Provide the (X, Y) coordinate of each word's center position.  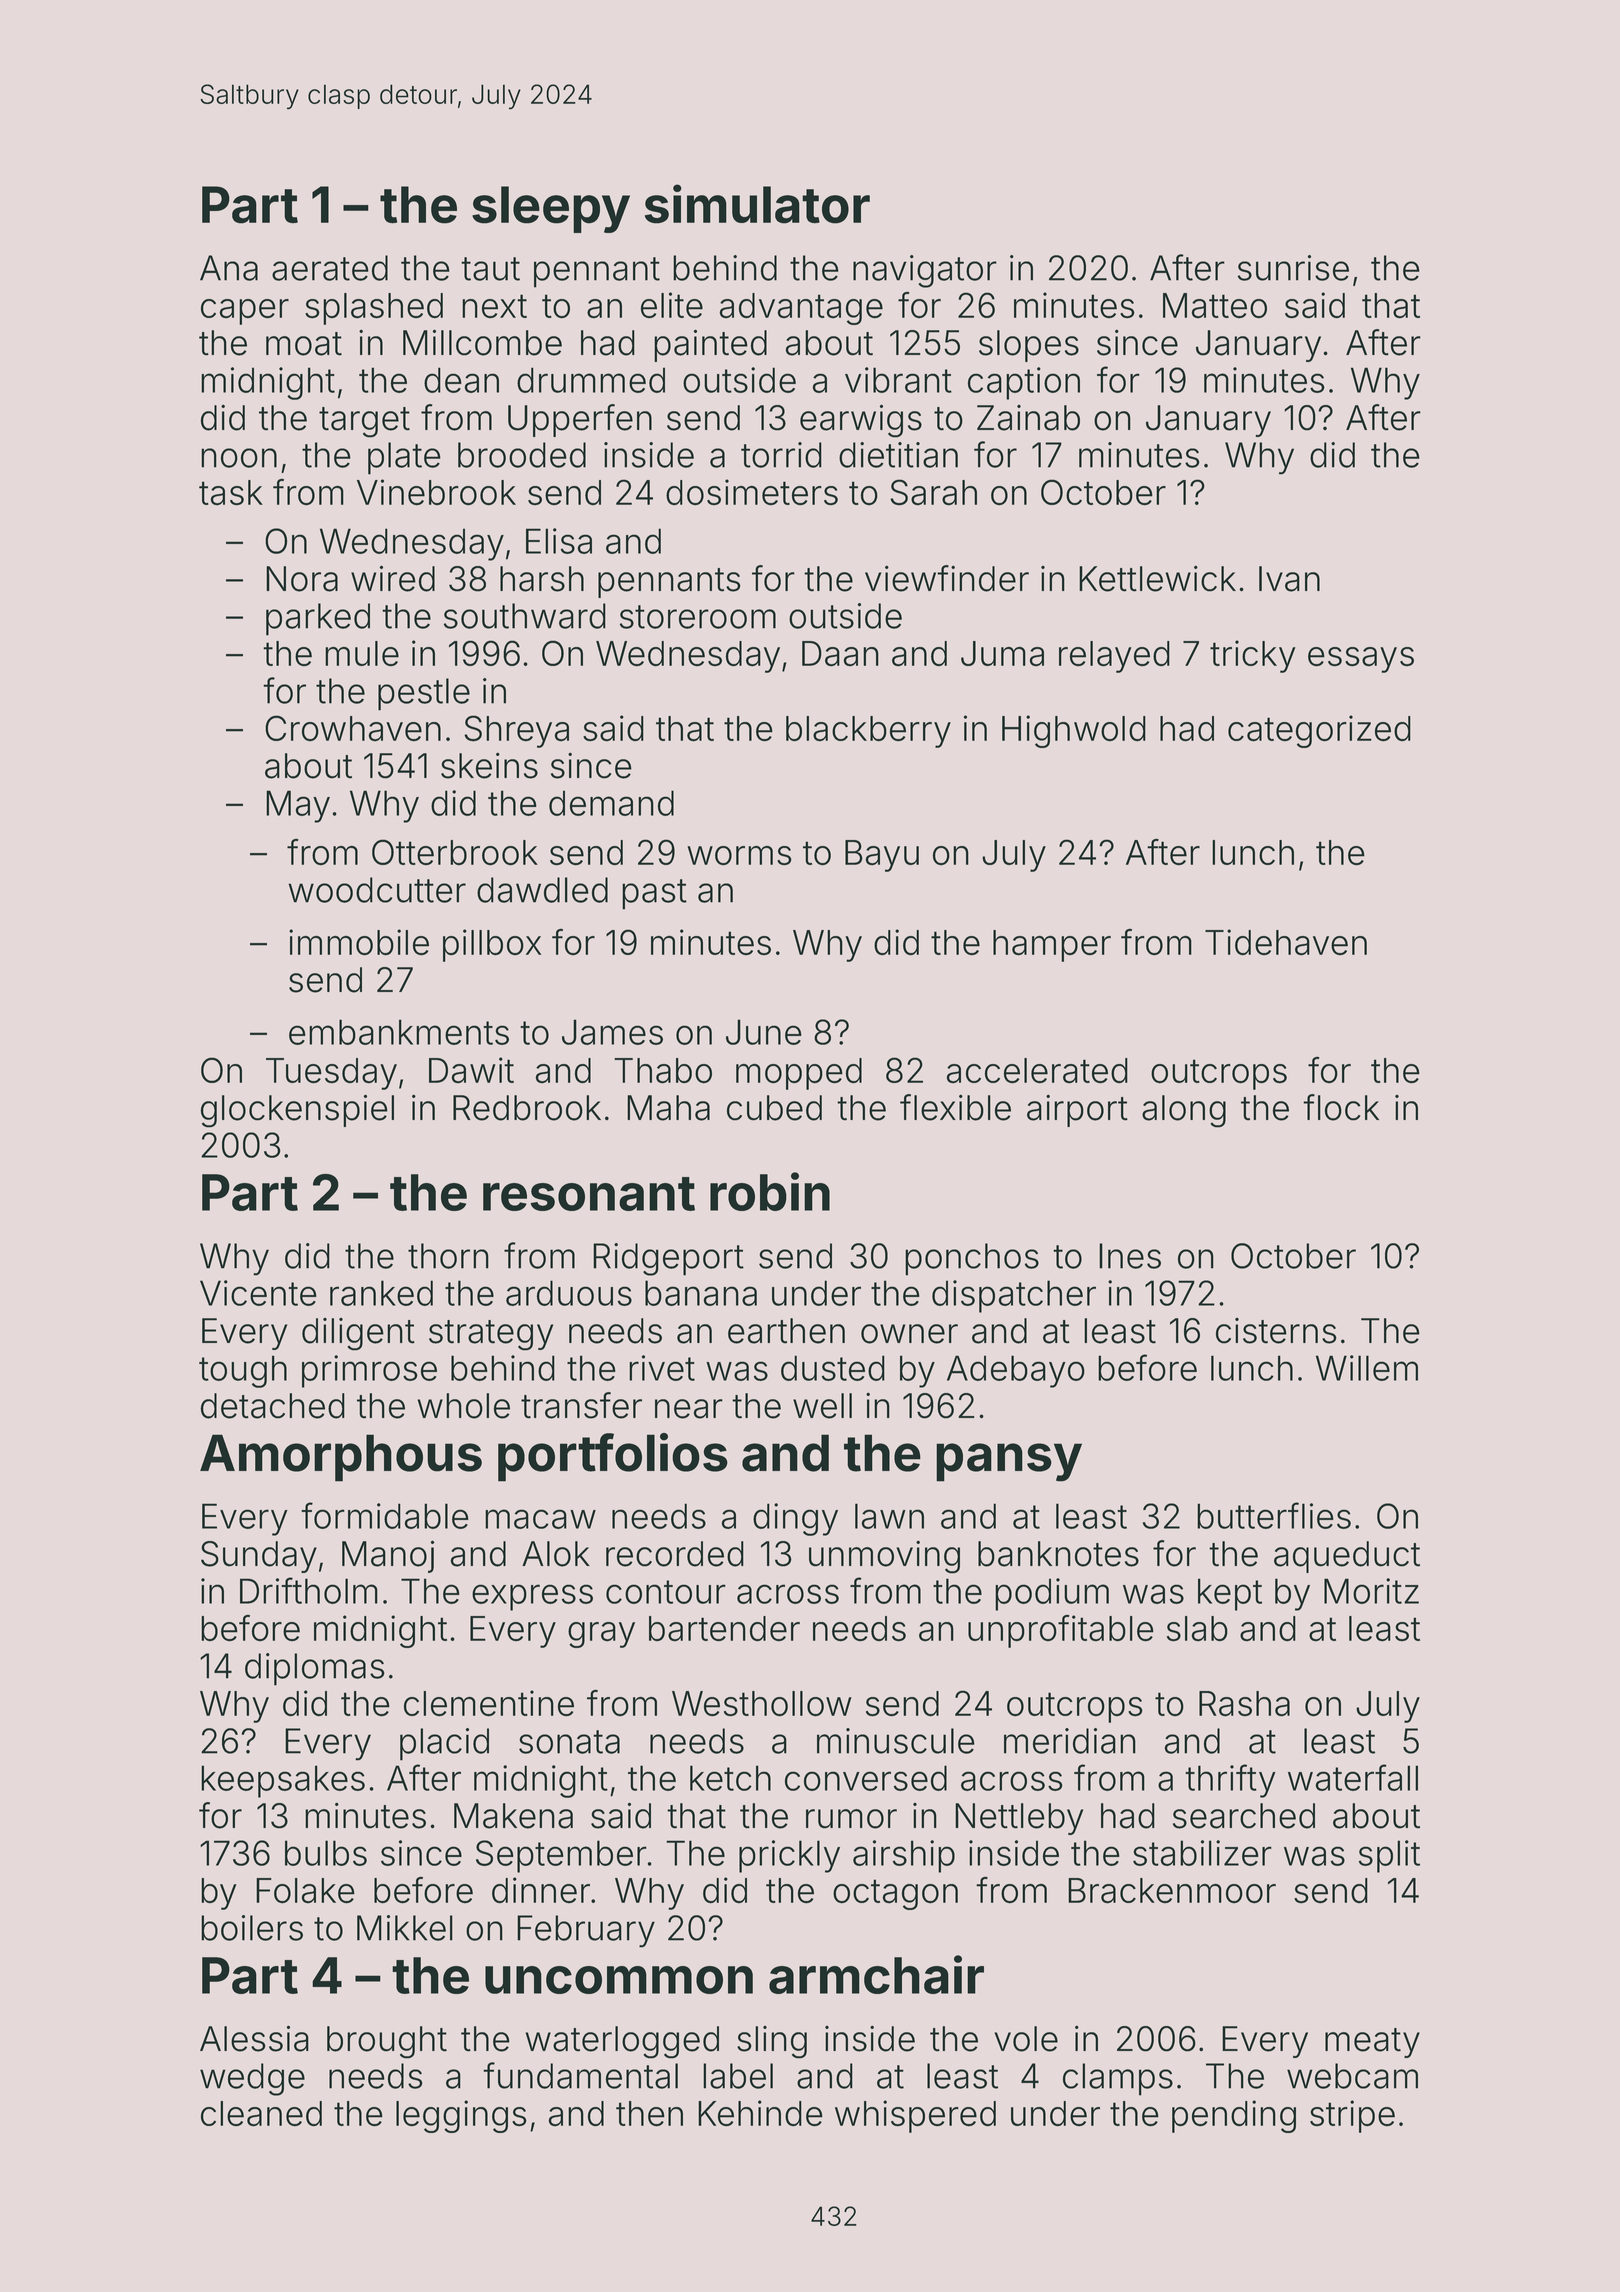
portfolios (613, 1457)
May (298, 806)
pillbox (492, 945)
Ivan (1289, 579)
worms (739, 856)
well (822, 1406)
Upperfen (580, 420)
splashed (374, 309)
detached (273, 1406)
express (532, 1597)
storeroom (698, 617)
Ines (1130, 1256)
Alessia (254, 2039)
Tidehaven (1286, 942)
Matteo (1215, 306)
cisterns (1276, 1331)
